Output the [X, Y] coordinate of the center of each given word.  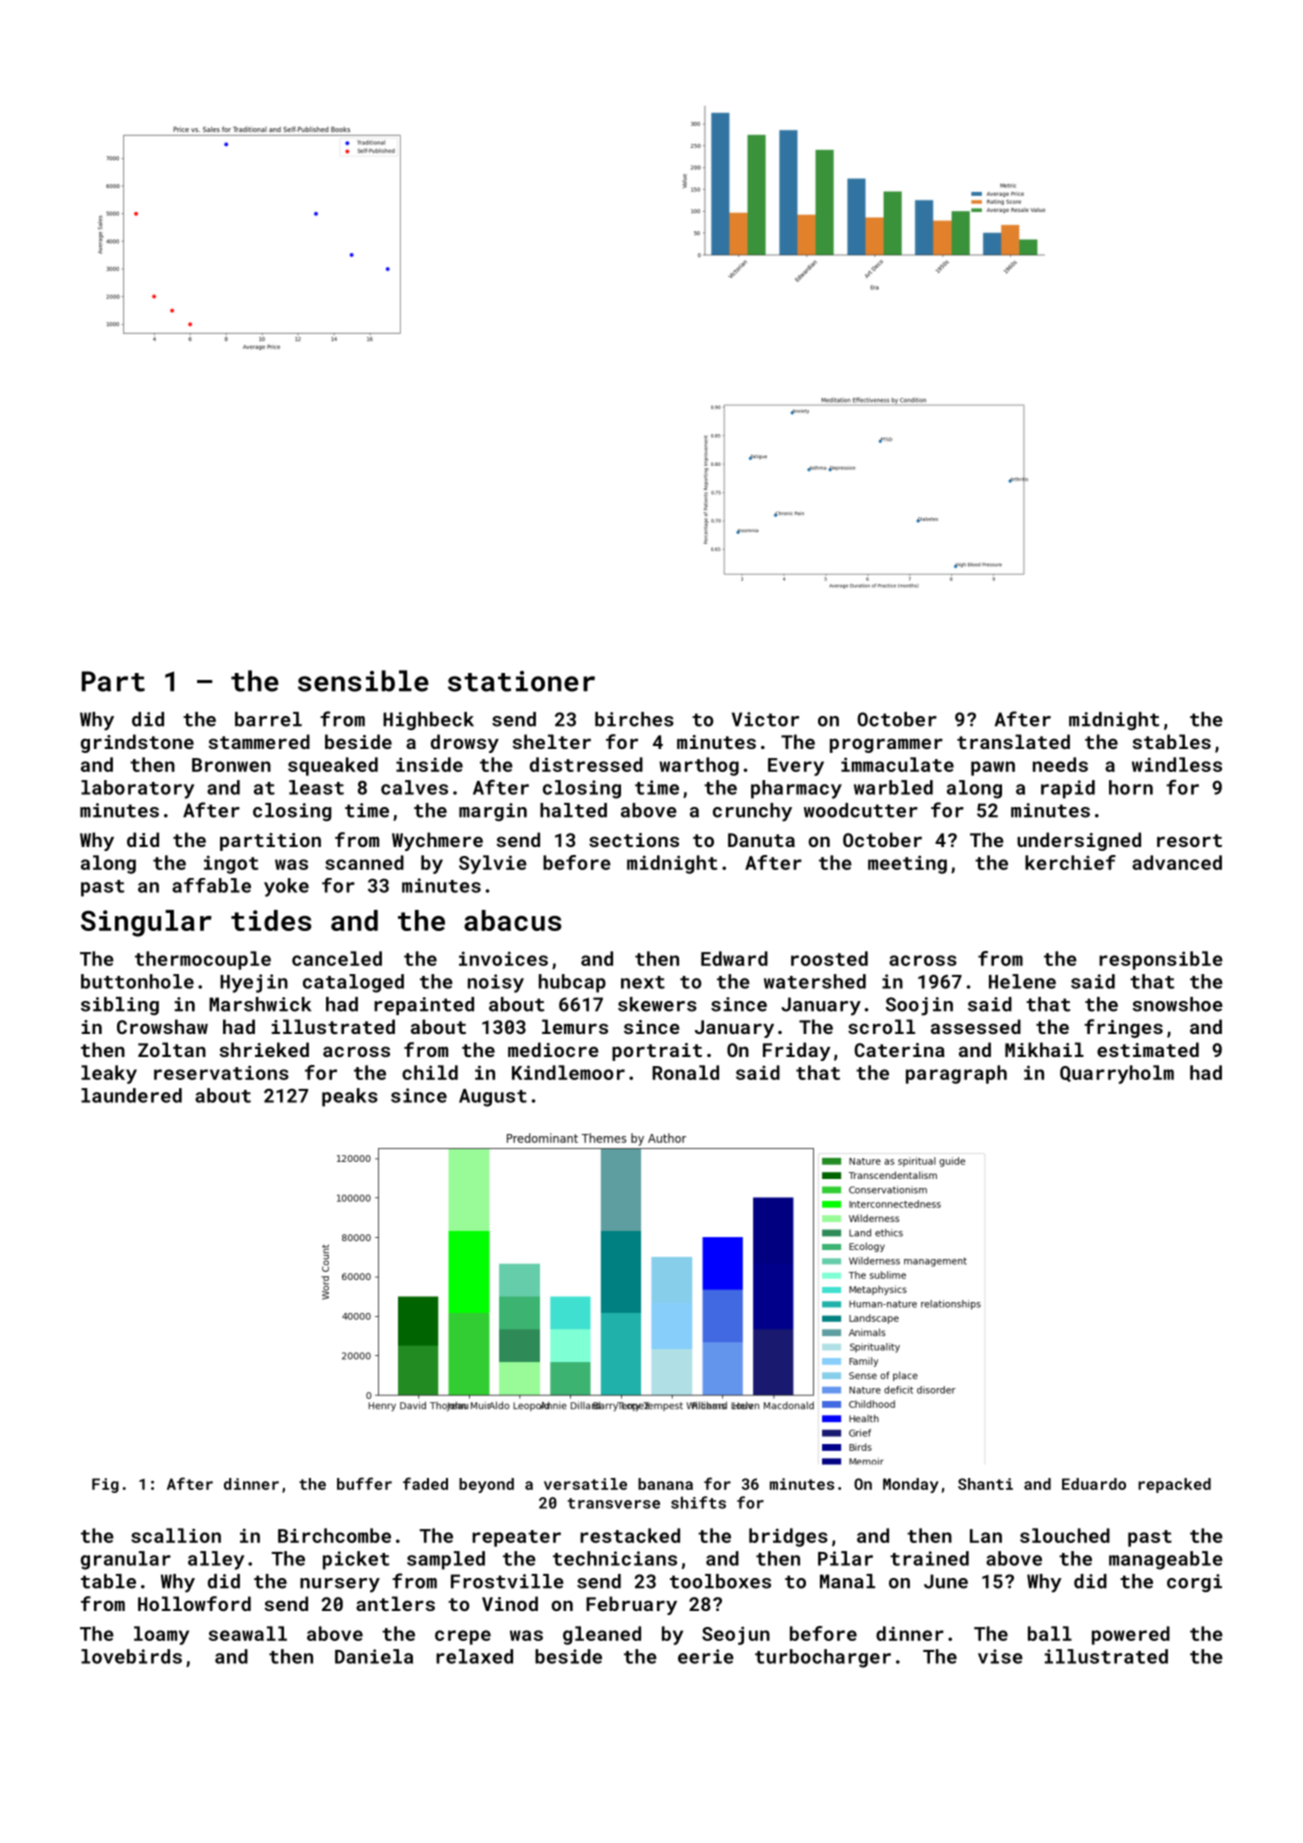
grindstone [137, 743]
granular [126, 1560]
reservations [221, 1072]
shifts [698, 1502]
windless [1177, 764]
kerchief [1070, 862]
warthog [699, 766]
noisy [496, 983]
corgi [1194, 1583]
